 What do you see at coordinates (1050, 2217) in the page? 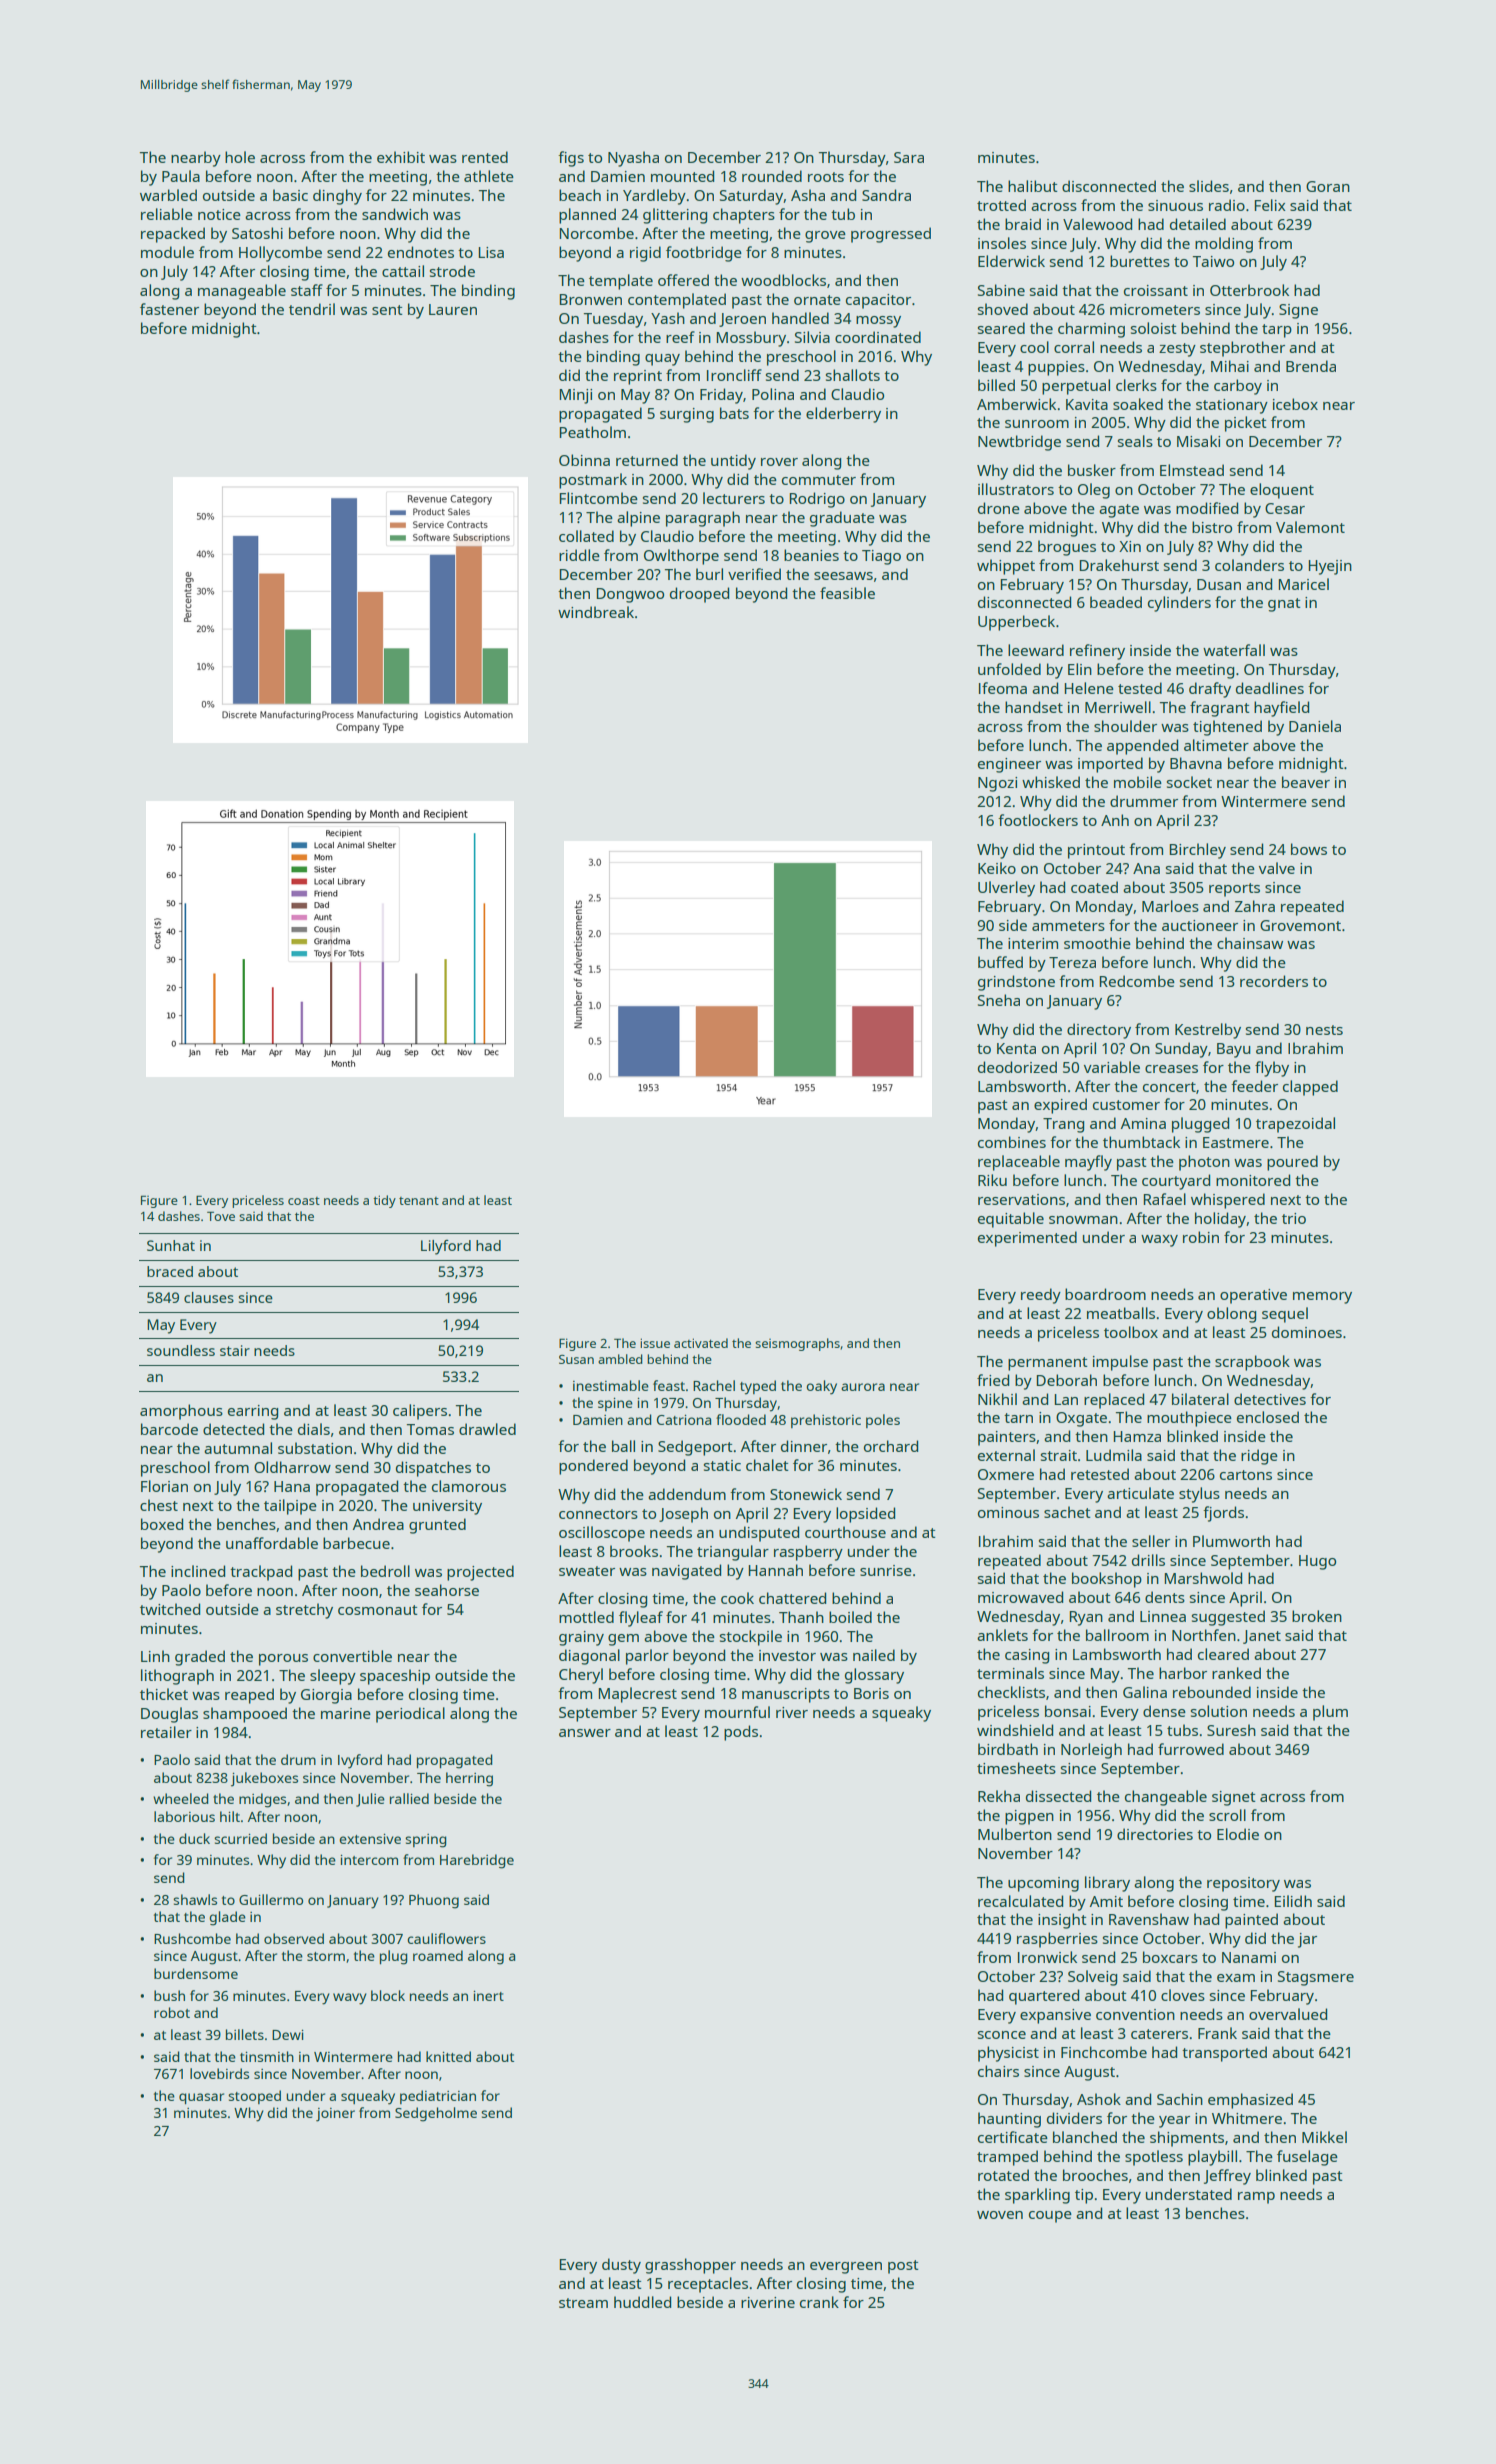
I see `coupe` at bounding box center [1050, 2217].
